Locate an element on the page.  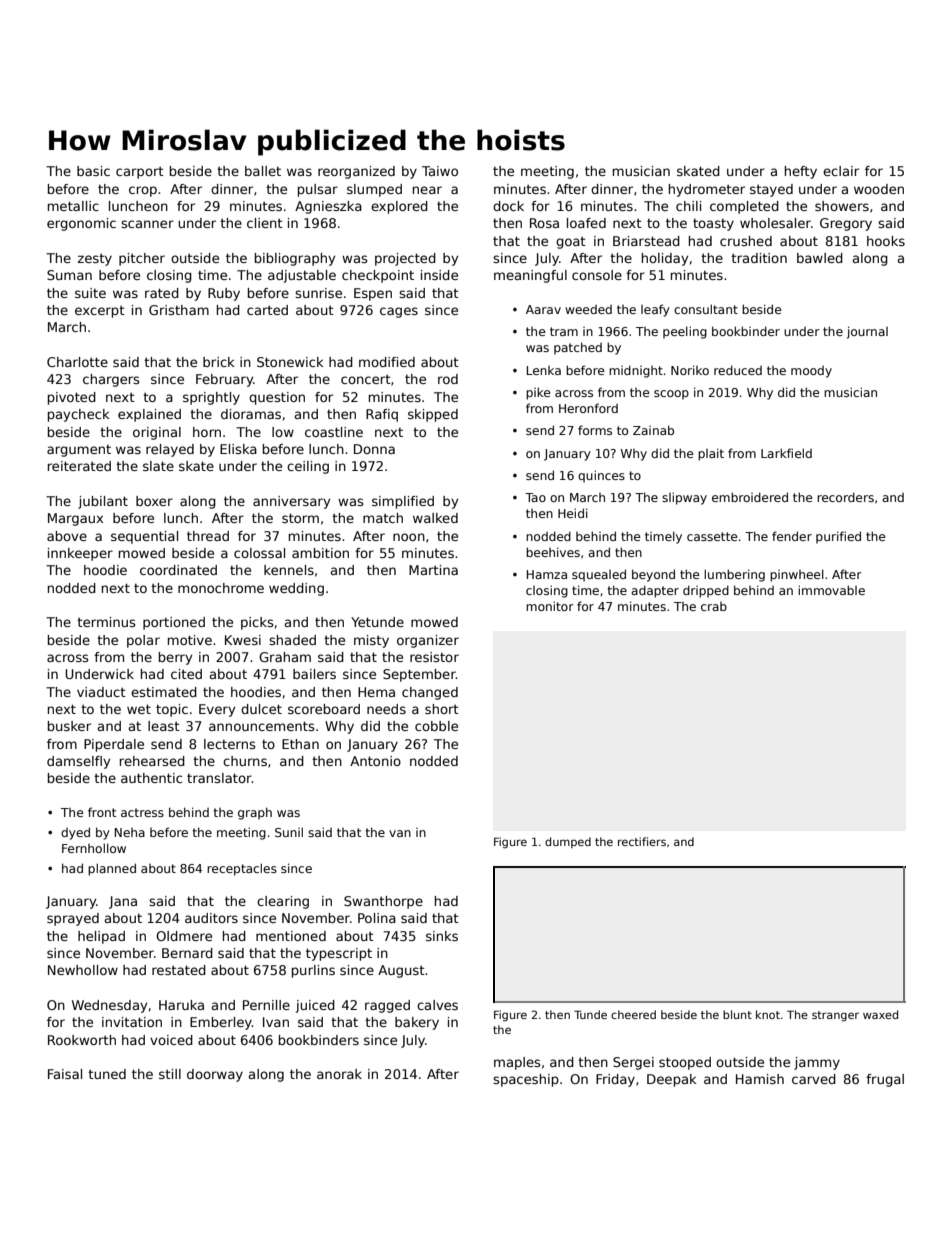
quinces is located at coordinates (601, 476).
